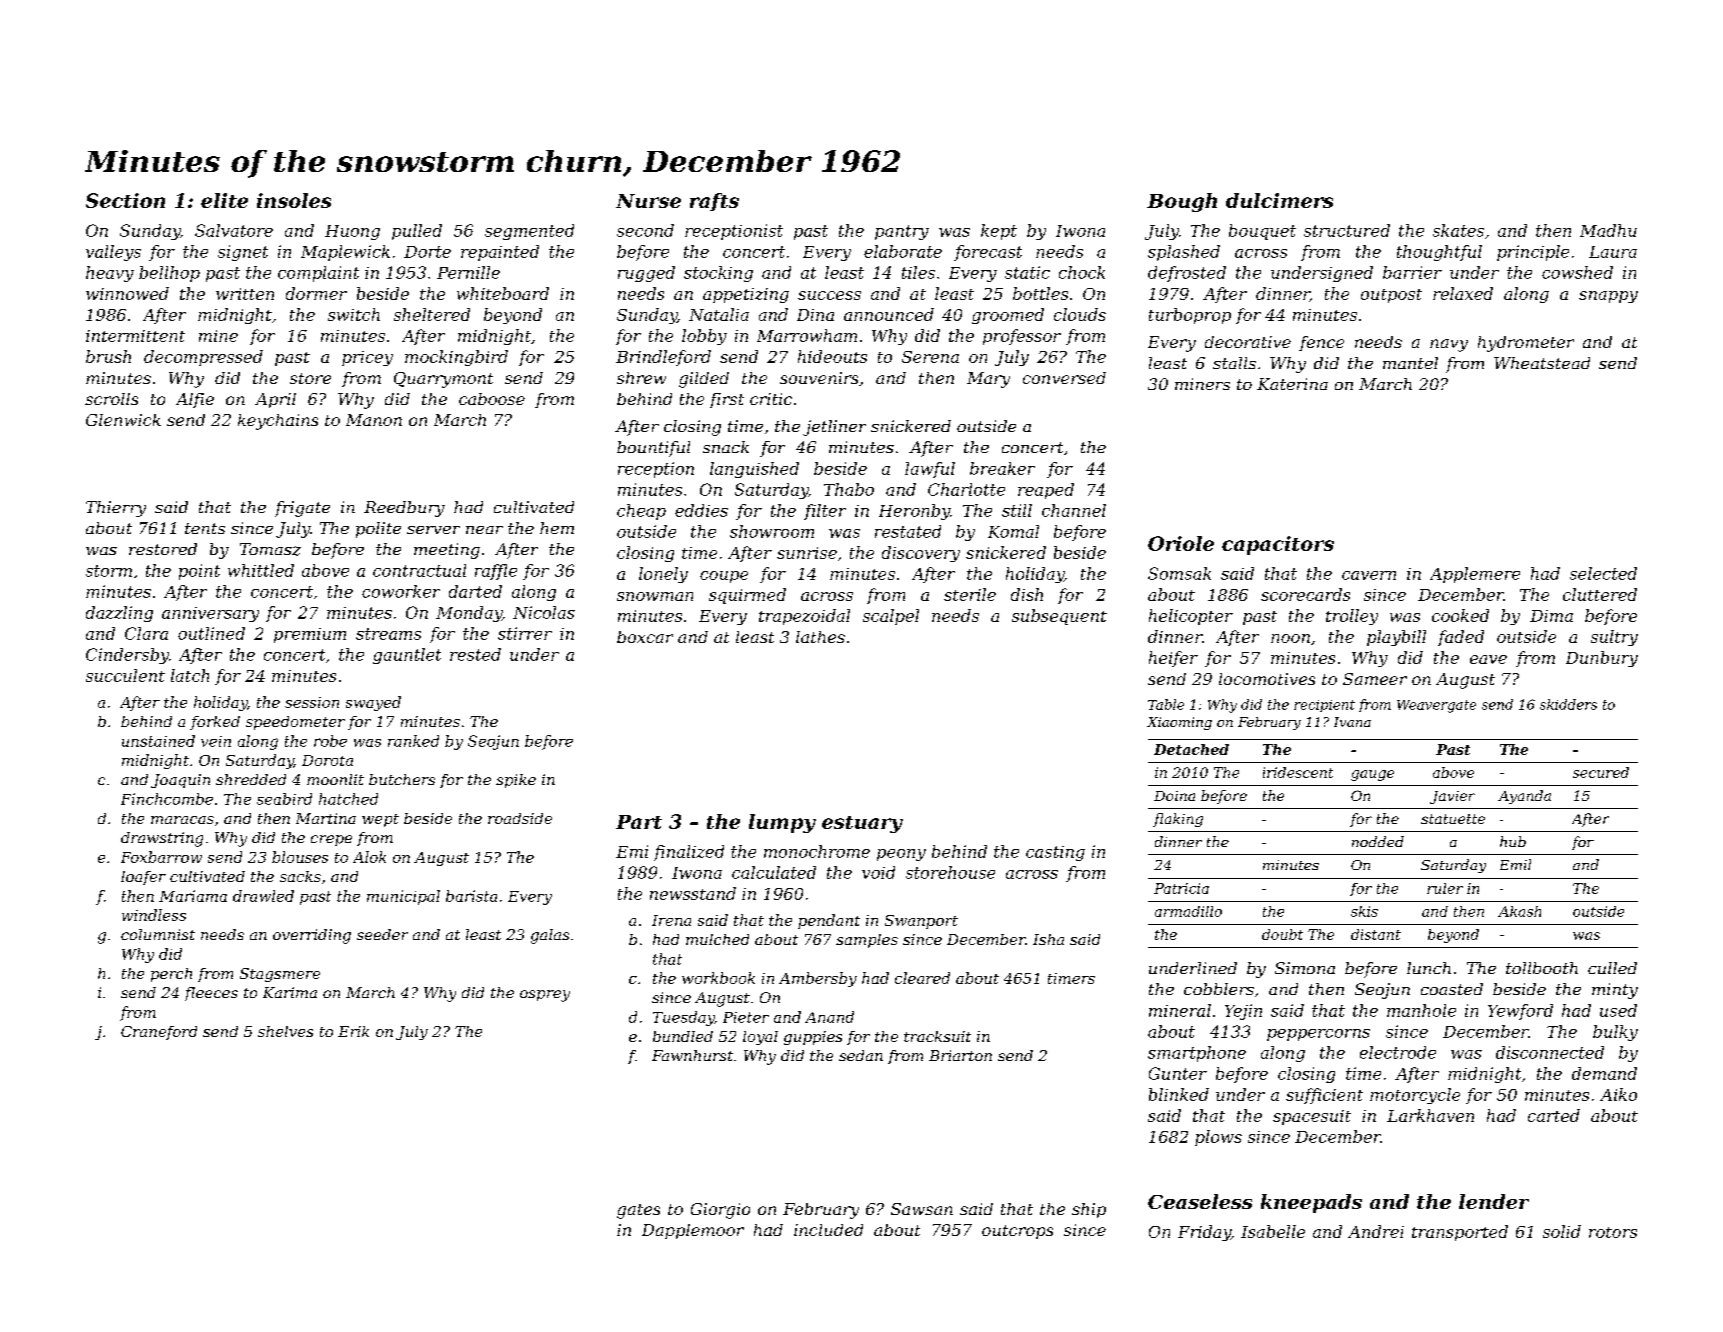 This screenshot has height=1332, width=1723. Describe the element at coordinates (1017, 1232) in the screenshot. I see `outcrops` at that location.
